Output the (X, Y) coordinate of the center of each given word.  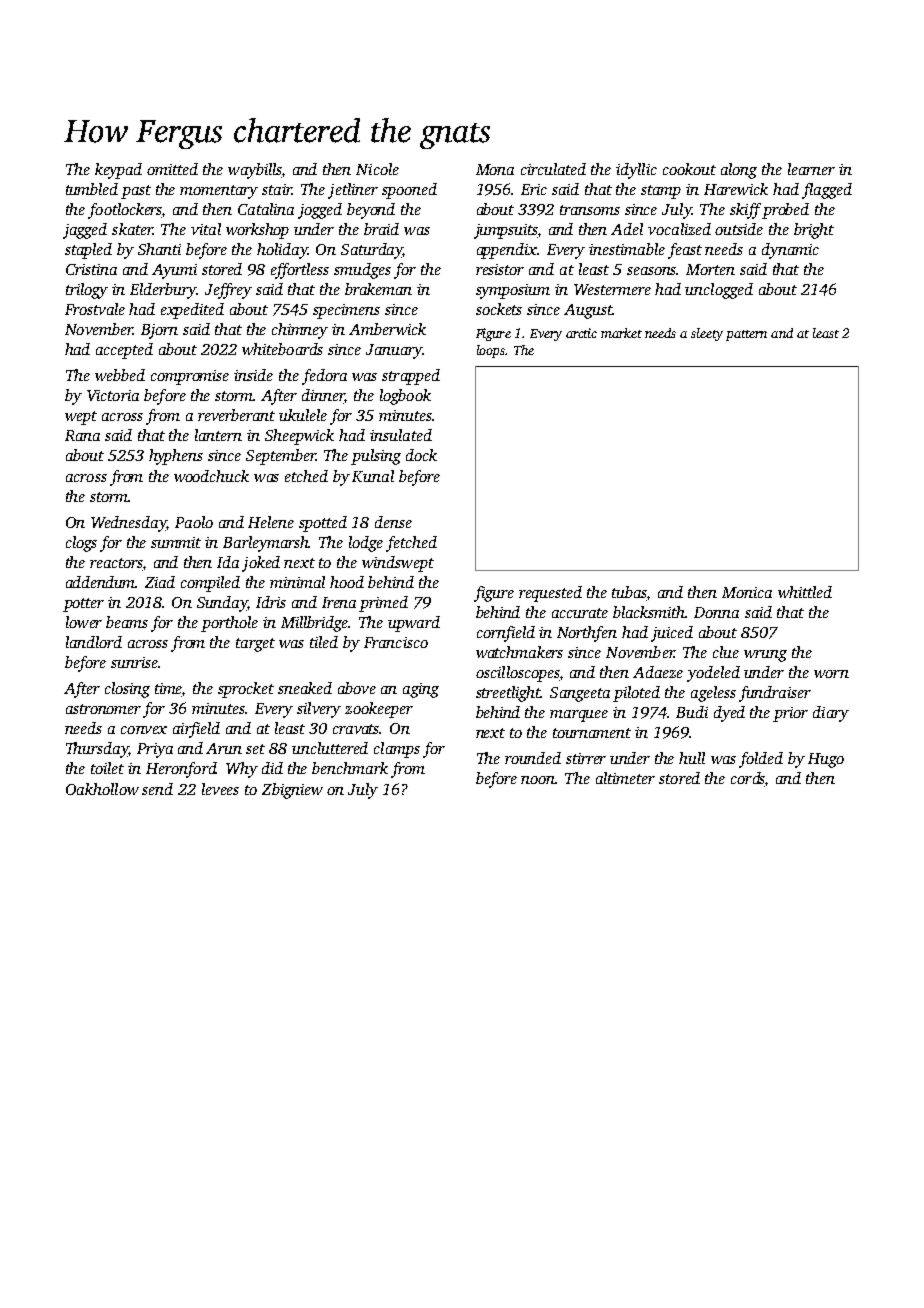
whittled (805, 592)
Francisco (396, 642)
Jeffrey (228, 291)
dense (393, 522)
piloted (636, 694)
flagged (827, 191)
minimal (297, 582)
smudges (362, 271)
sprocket (246, 690)
